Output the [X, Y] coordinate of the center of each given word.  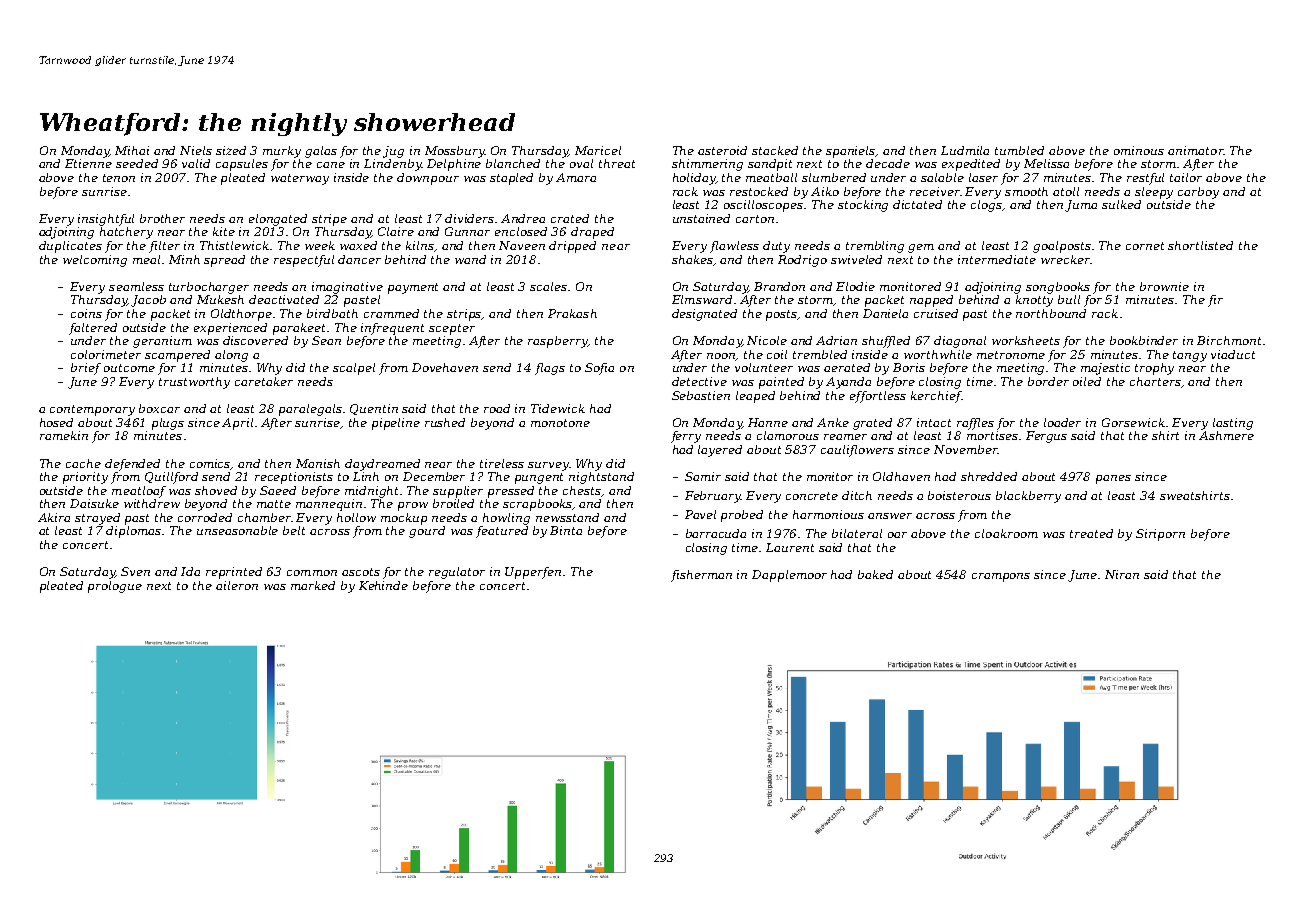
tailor [1186, 177]
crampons [1001, 577]
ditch [857, 495]
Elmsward [702, 299]
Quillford [171, 478]
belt [294, 530]
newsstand [567, 517]
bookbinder [1144, 340]
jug [393, 152]
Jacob [148, 301]
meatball [771, 177]
